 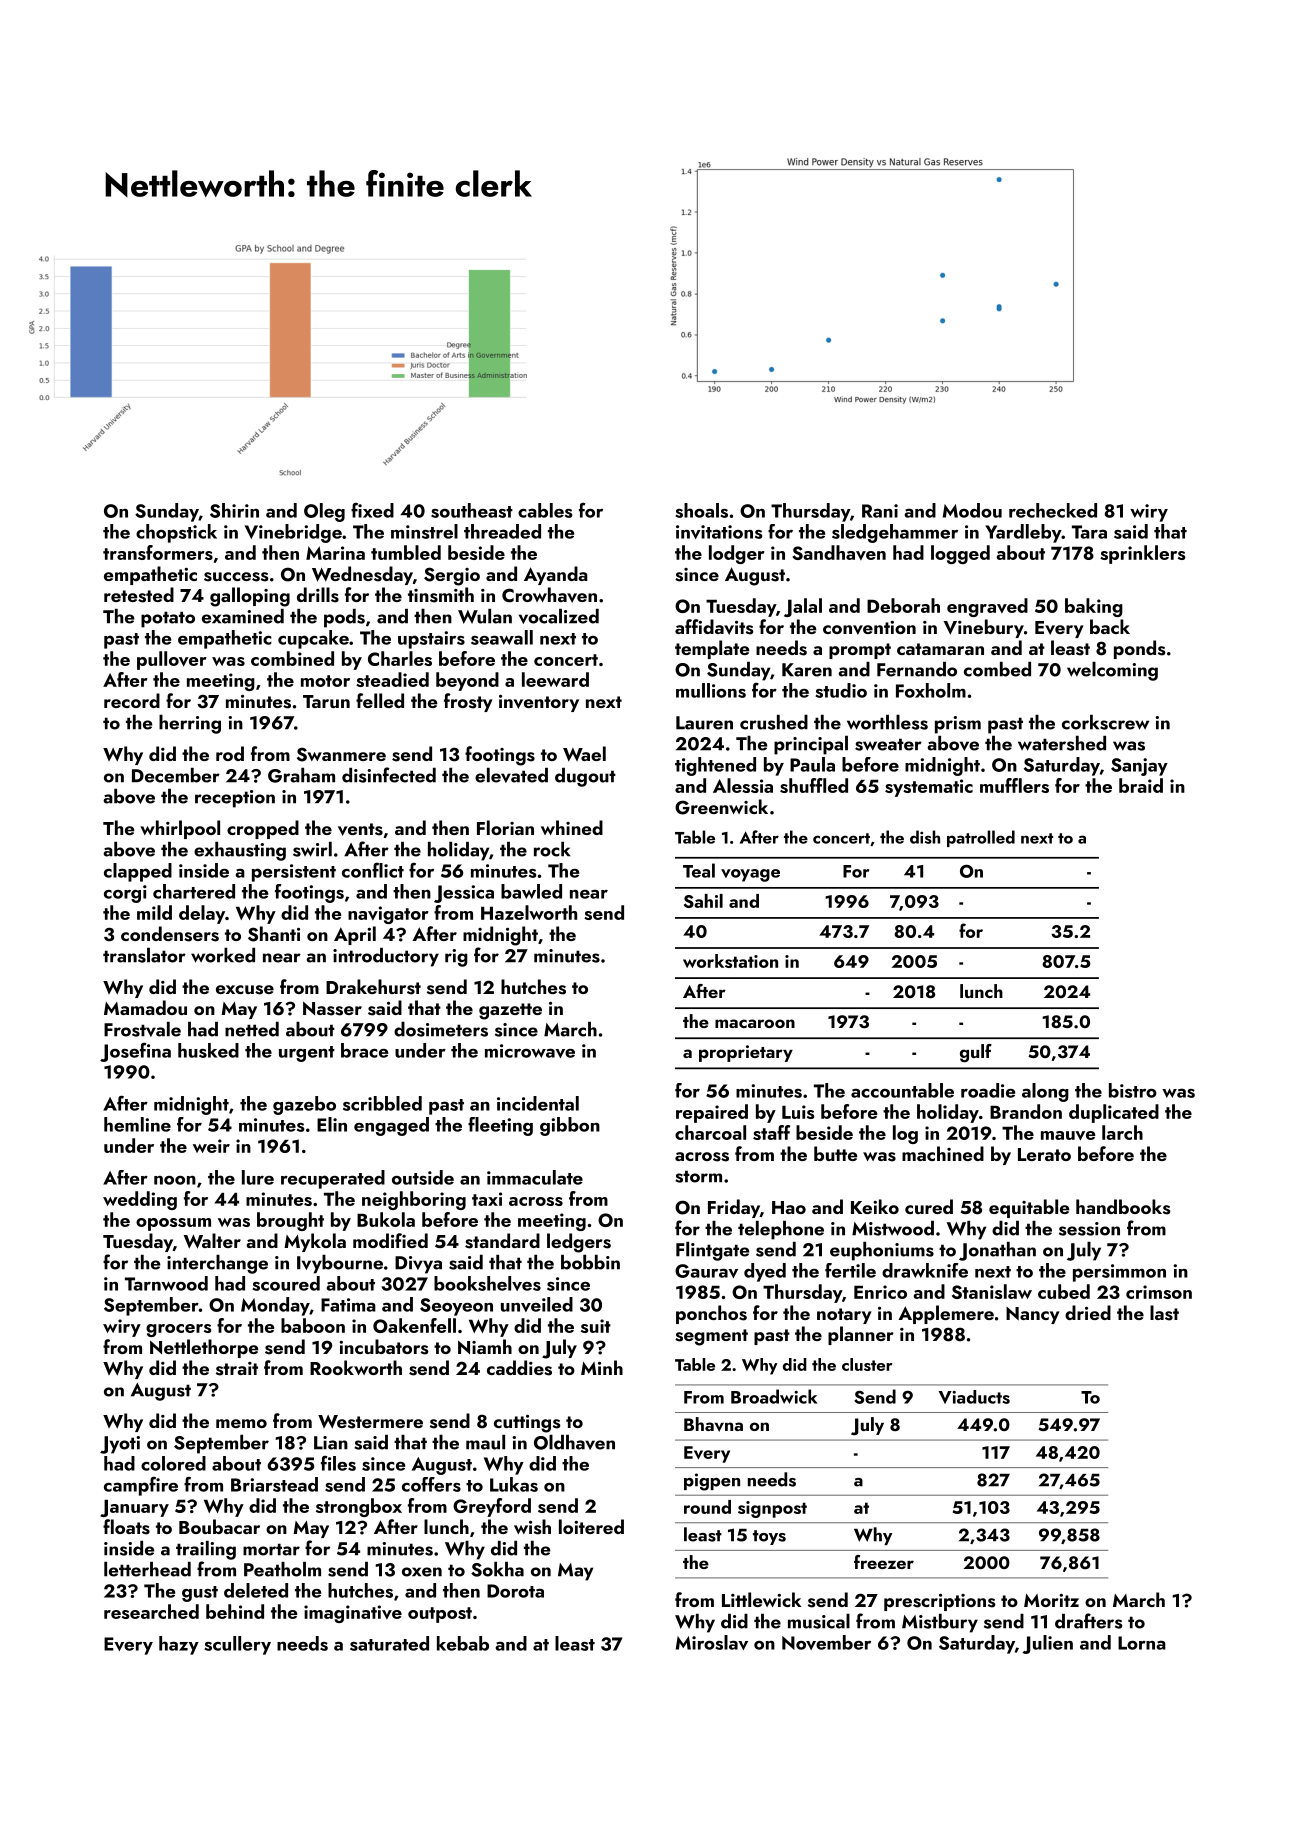 I want to click on scullery, so click(x=237, y=1645).
